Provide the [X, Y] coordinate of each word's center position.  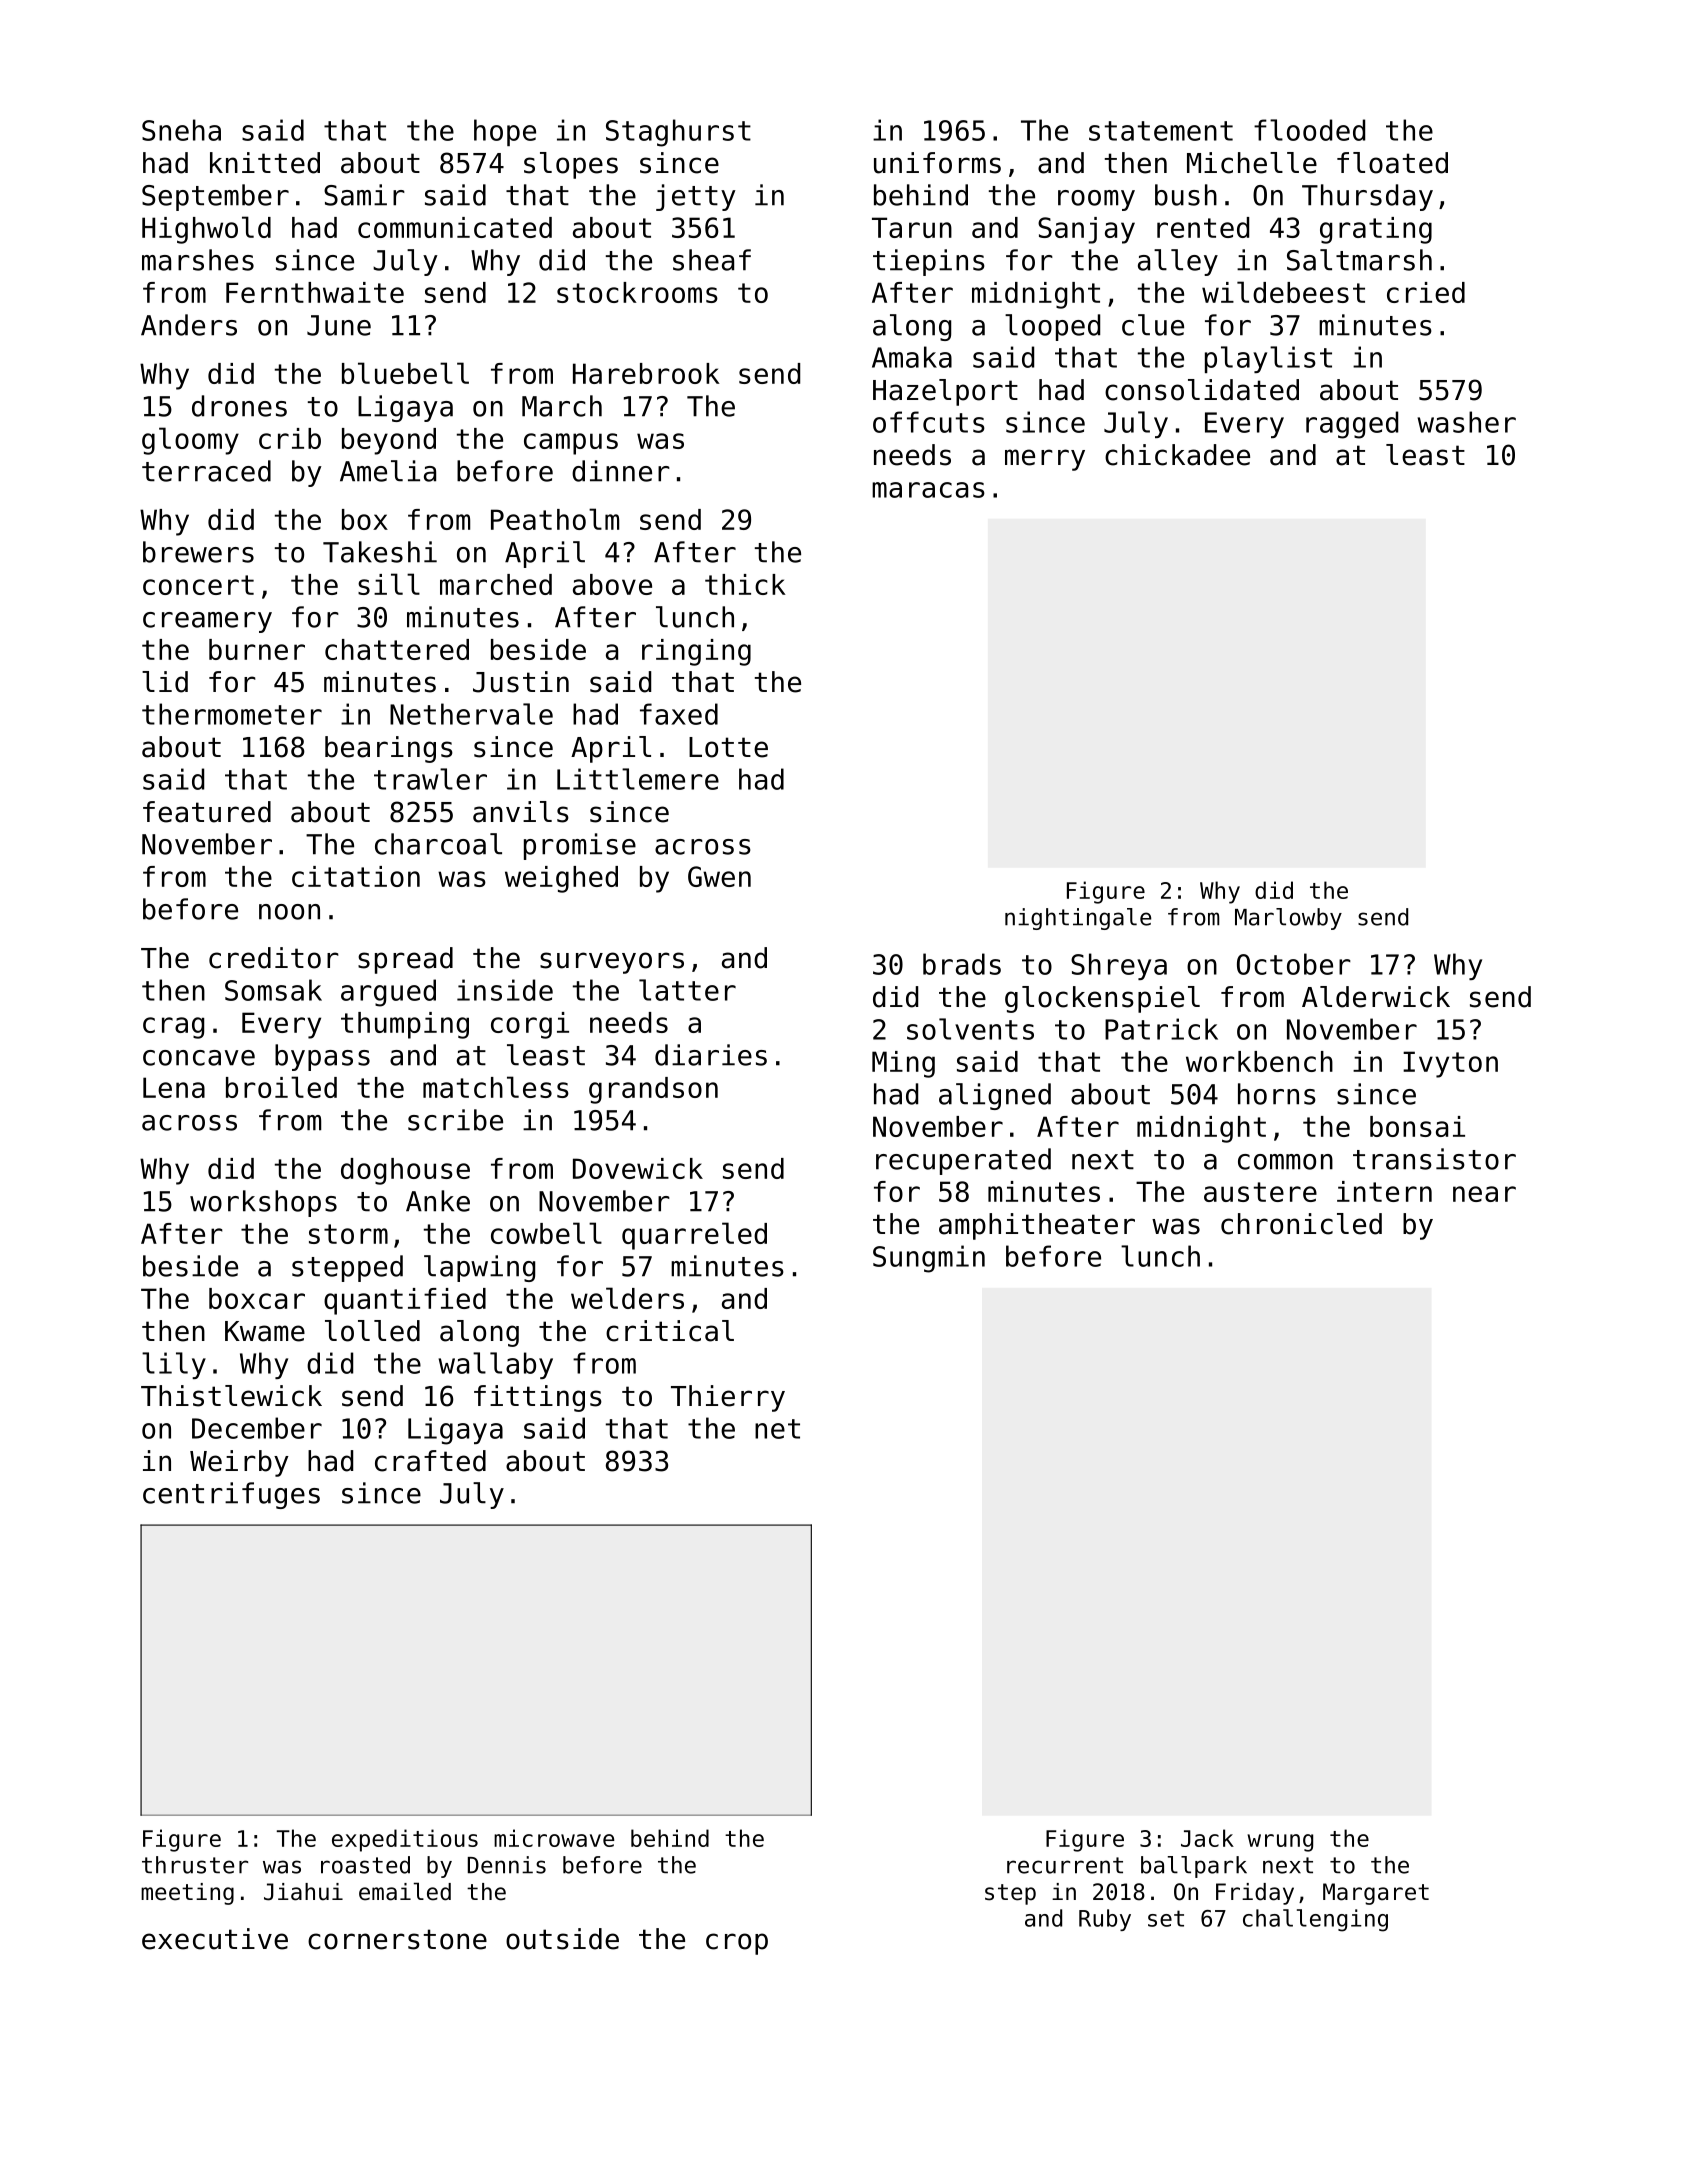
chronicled [1301, 1224]
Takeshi [380, 552]
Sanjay [1086, 230]
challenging [1315, 1920]
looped [1052, 327]
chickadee [1177, 455]
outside [562, 1939]
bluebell [405, 373]
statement [1161, 131]
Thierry [728, 1398]
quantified [405, 1301]
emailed [405, 1891]
